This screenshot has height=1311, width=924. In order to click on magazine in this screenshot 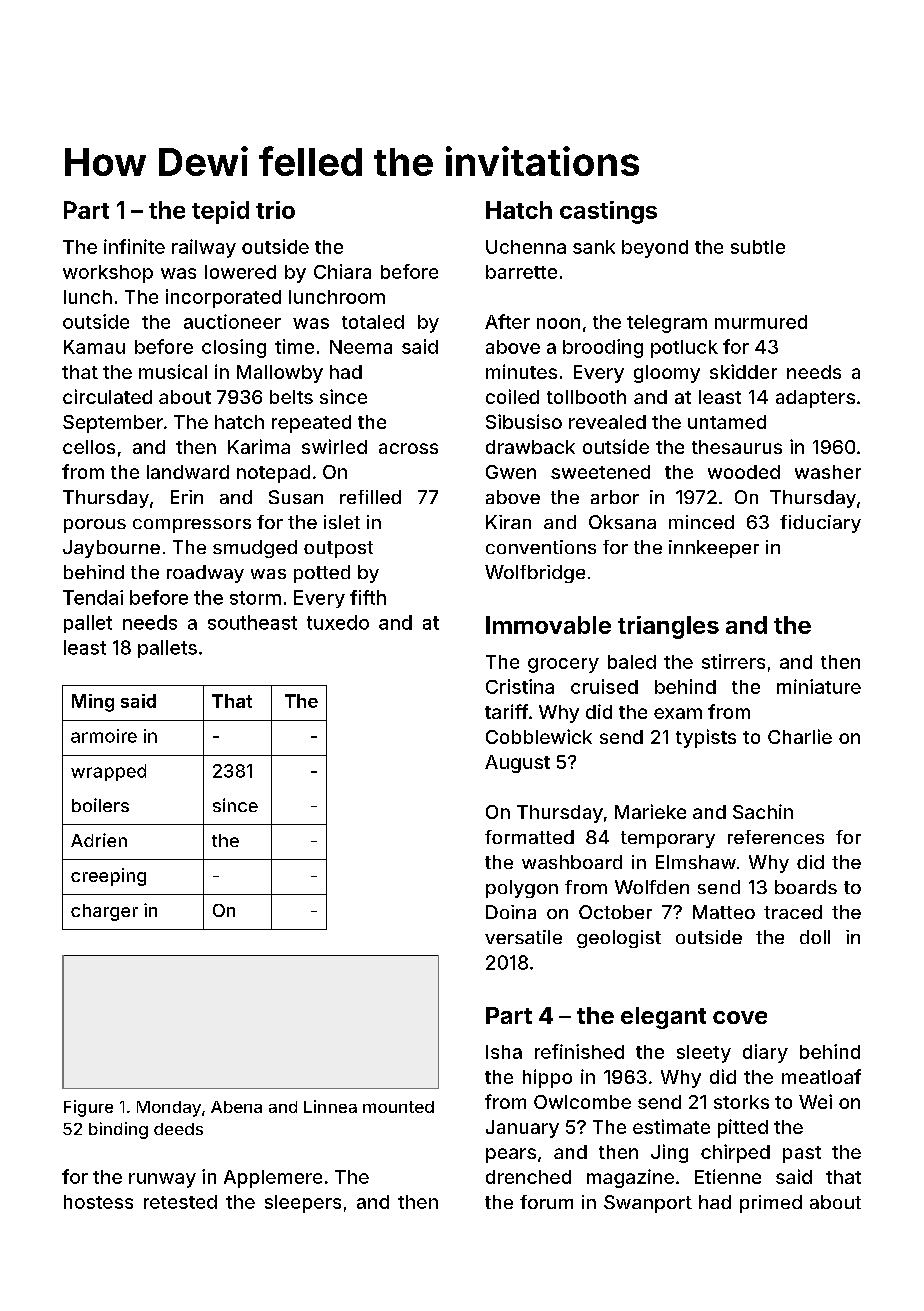, I will do `click(630, 1178)`.
